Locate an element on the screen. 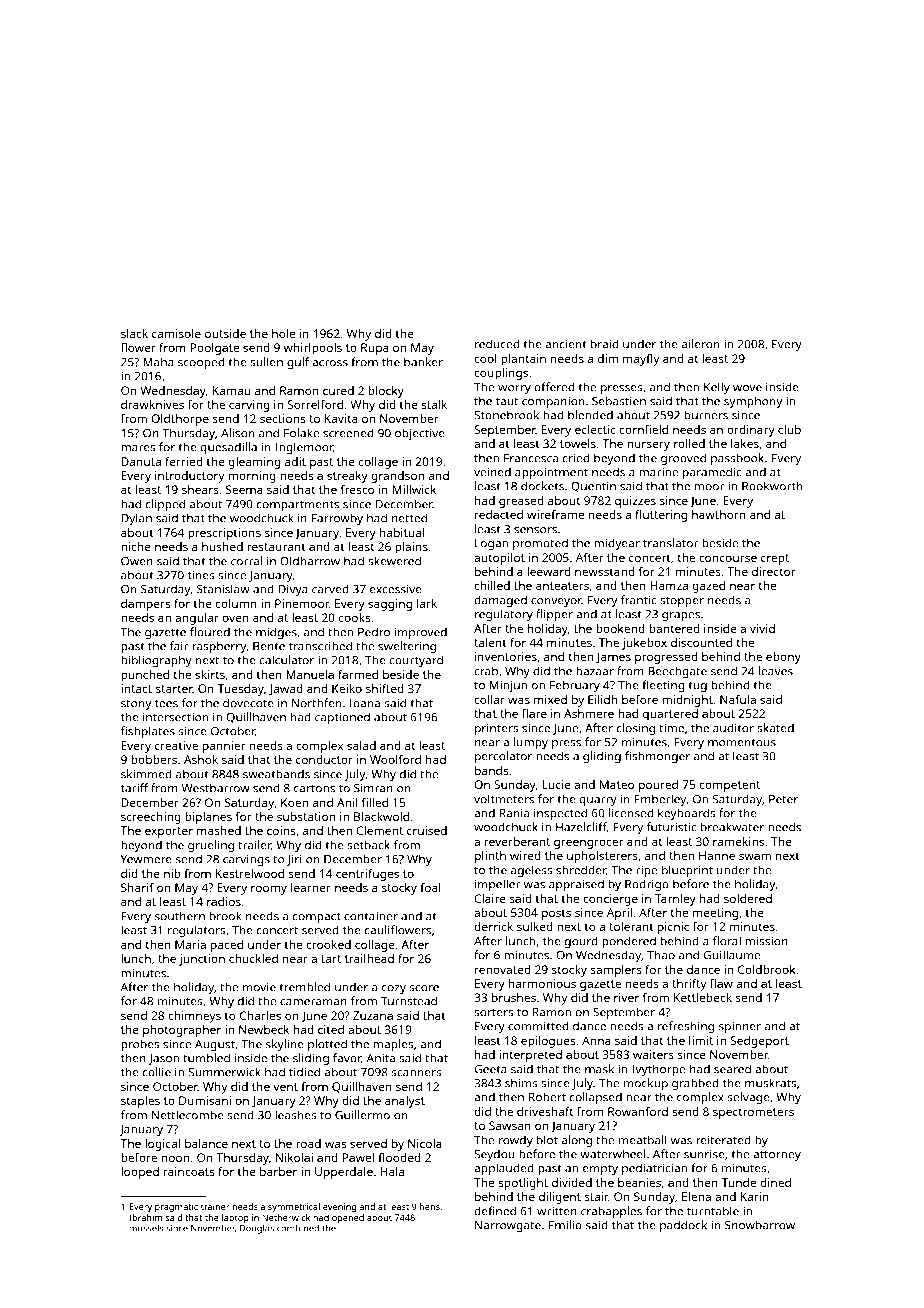 The height and width of the screenshot is (1308, 924). streaky is located at coordinates (347, 477).
